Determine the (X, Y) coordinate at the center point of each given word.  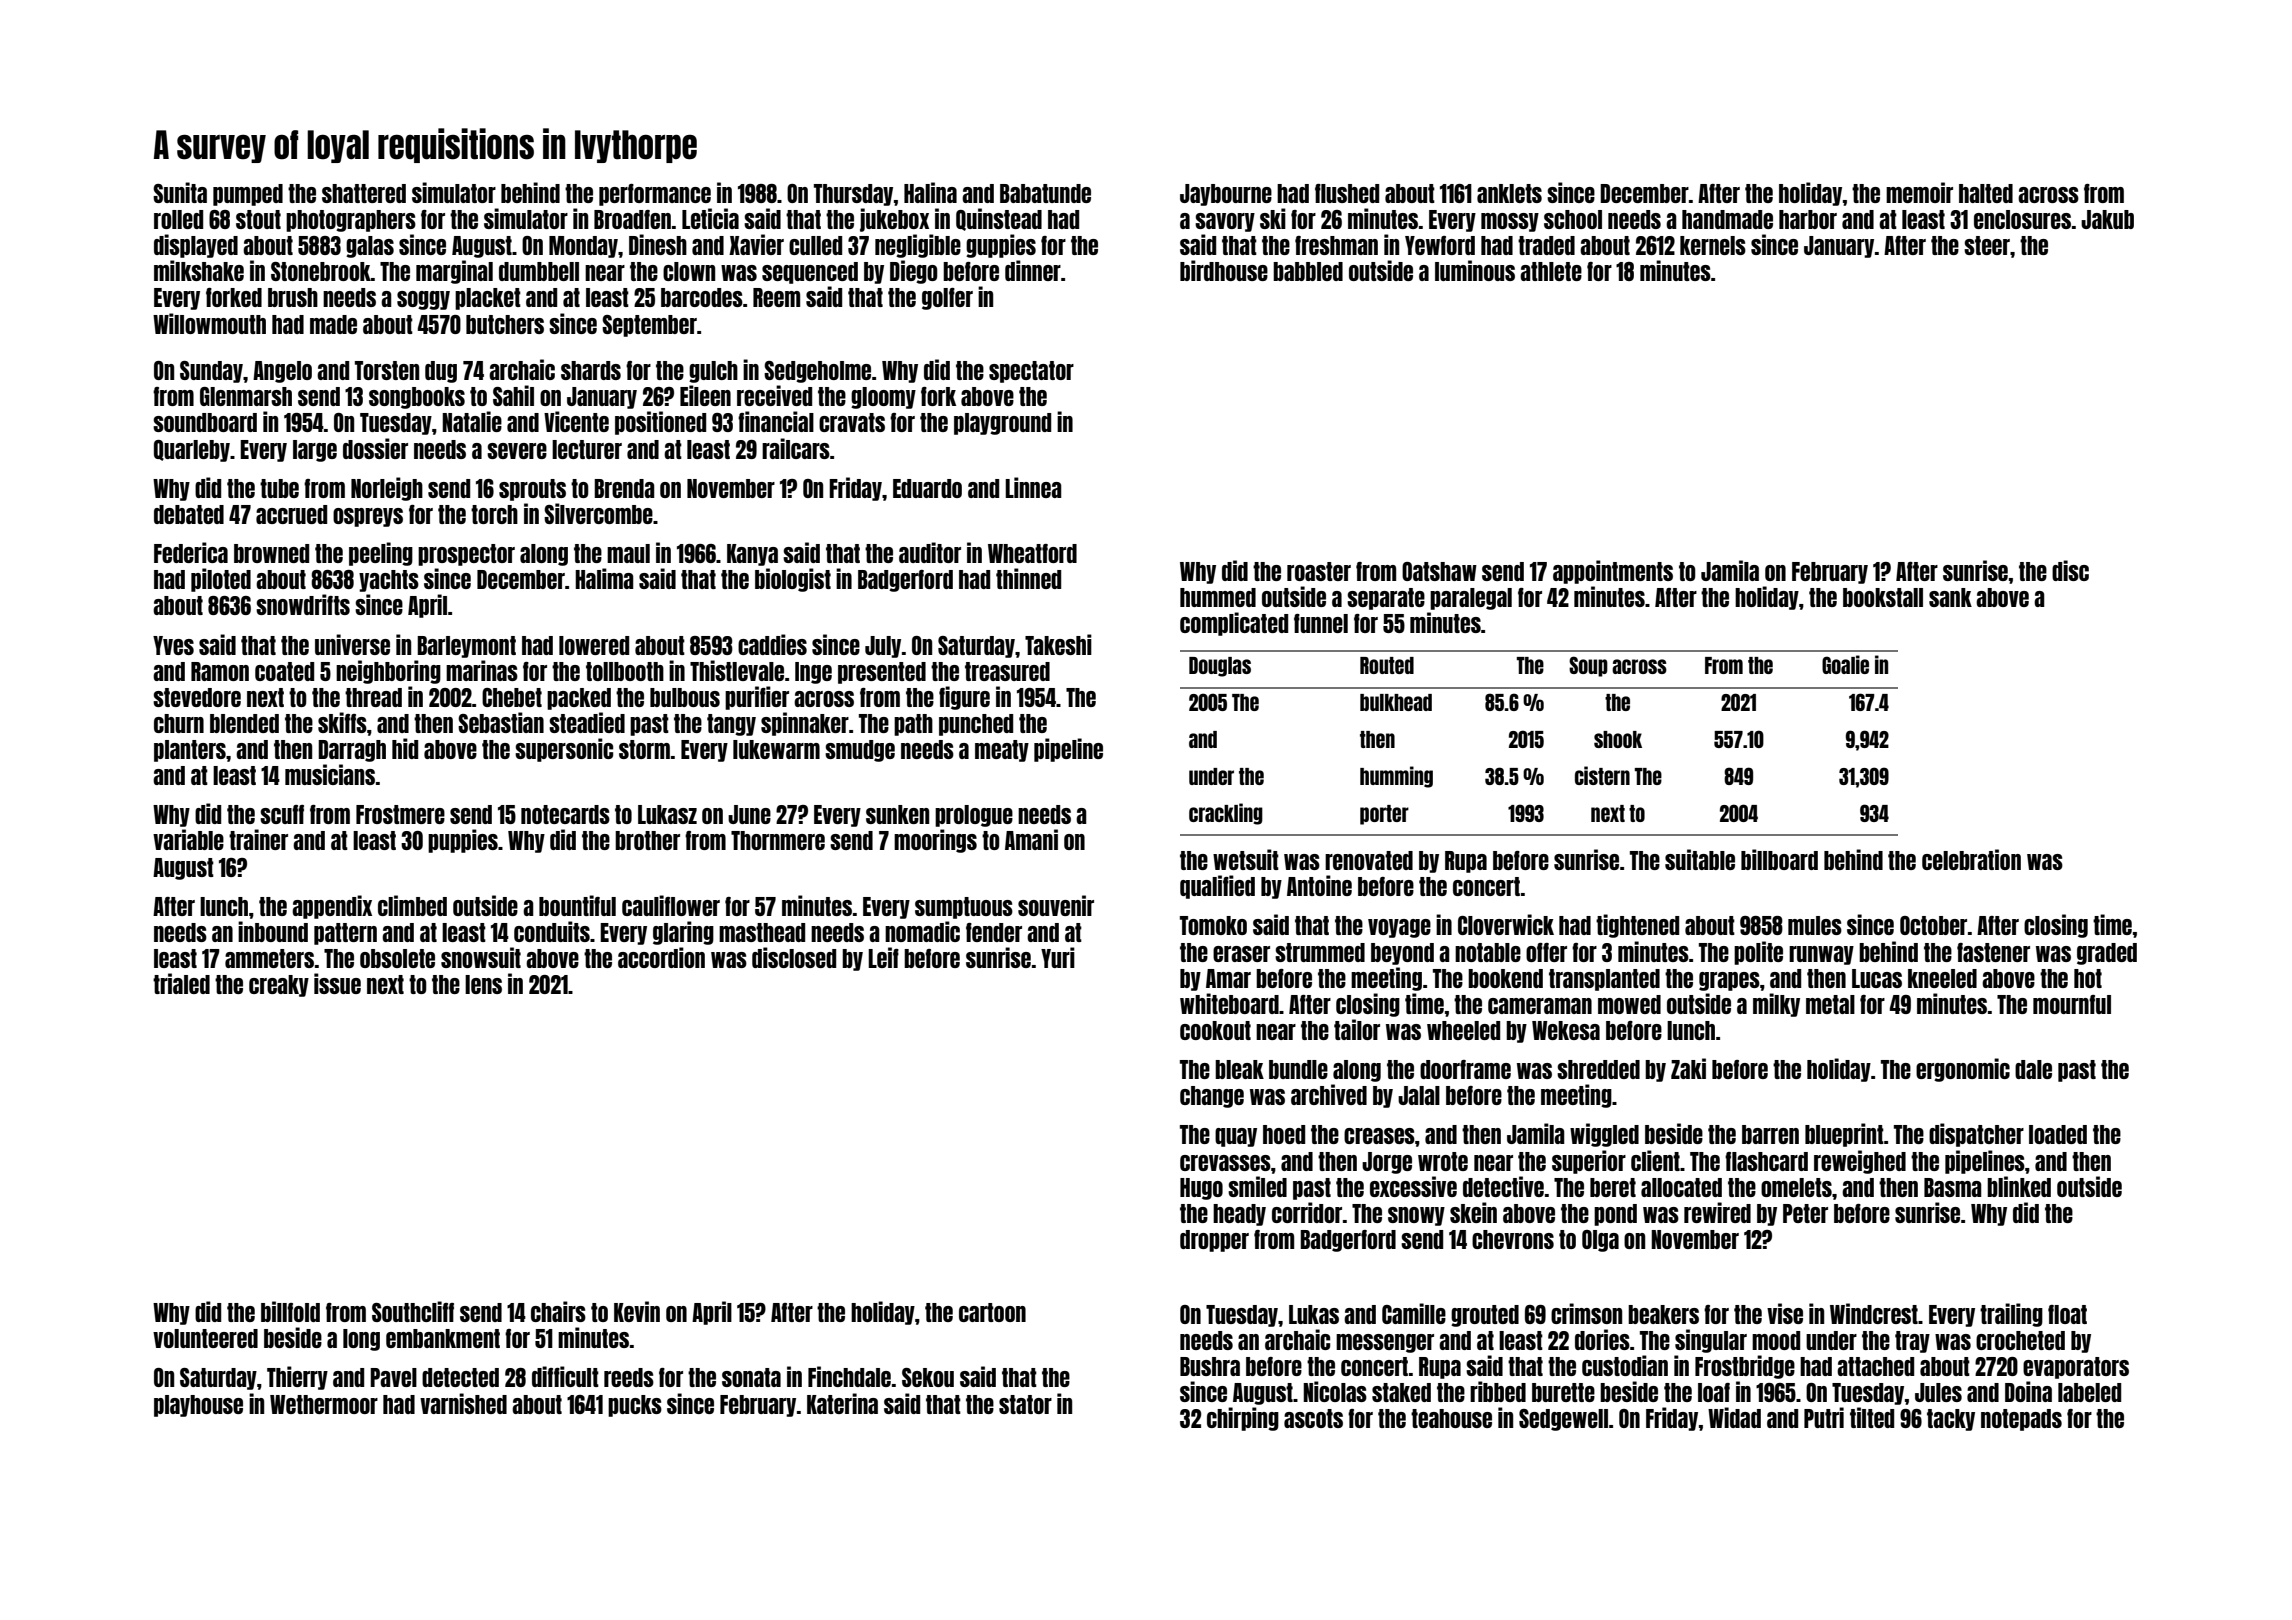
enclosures (2022, 219)
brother (647, 840)
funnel (1321, 623)
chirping (1243, 1419)
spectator (1031, 372)
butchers (505, 324)
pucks (635, 1406)
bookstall (1883, 597)
